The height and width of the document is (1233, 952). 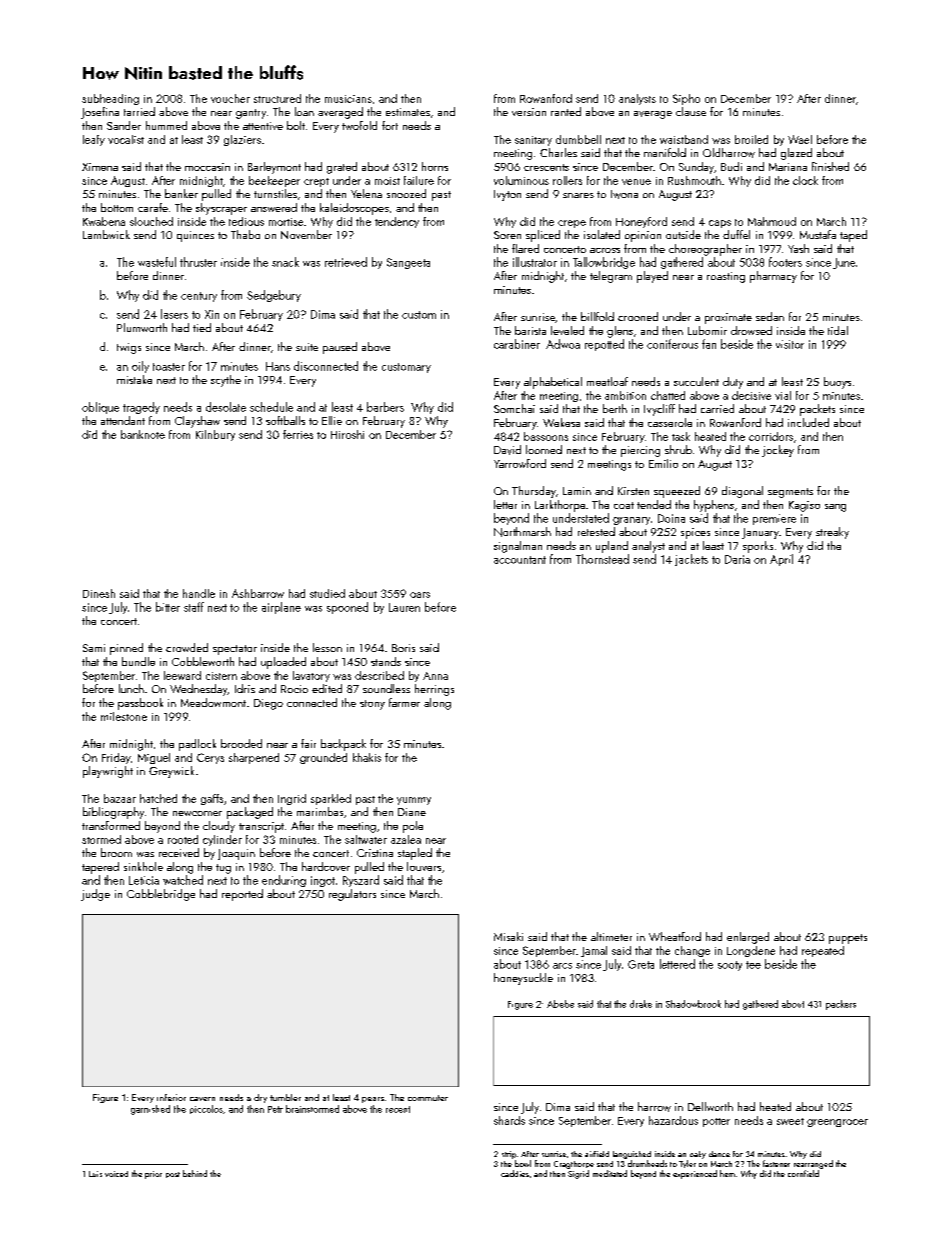 I want to click on century, so click(x=199, y=297).
